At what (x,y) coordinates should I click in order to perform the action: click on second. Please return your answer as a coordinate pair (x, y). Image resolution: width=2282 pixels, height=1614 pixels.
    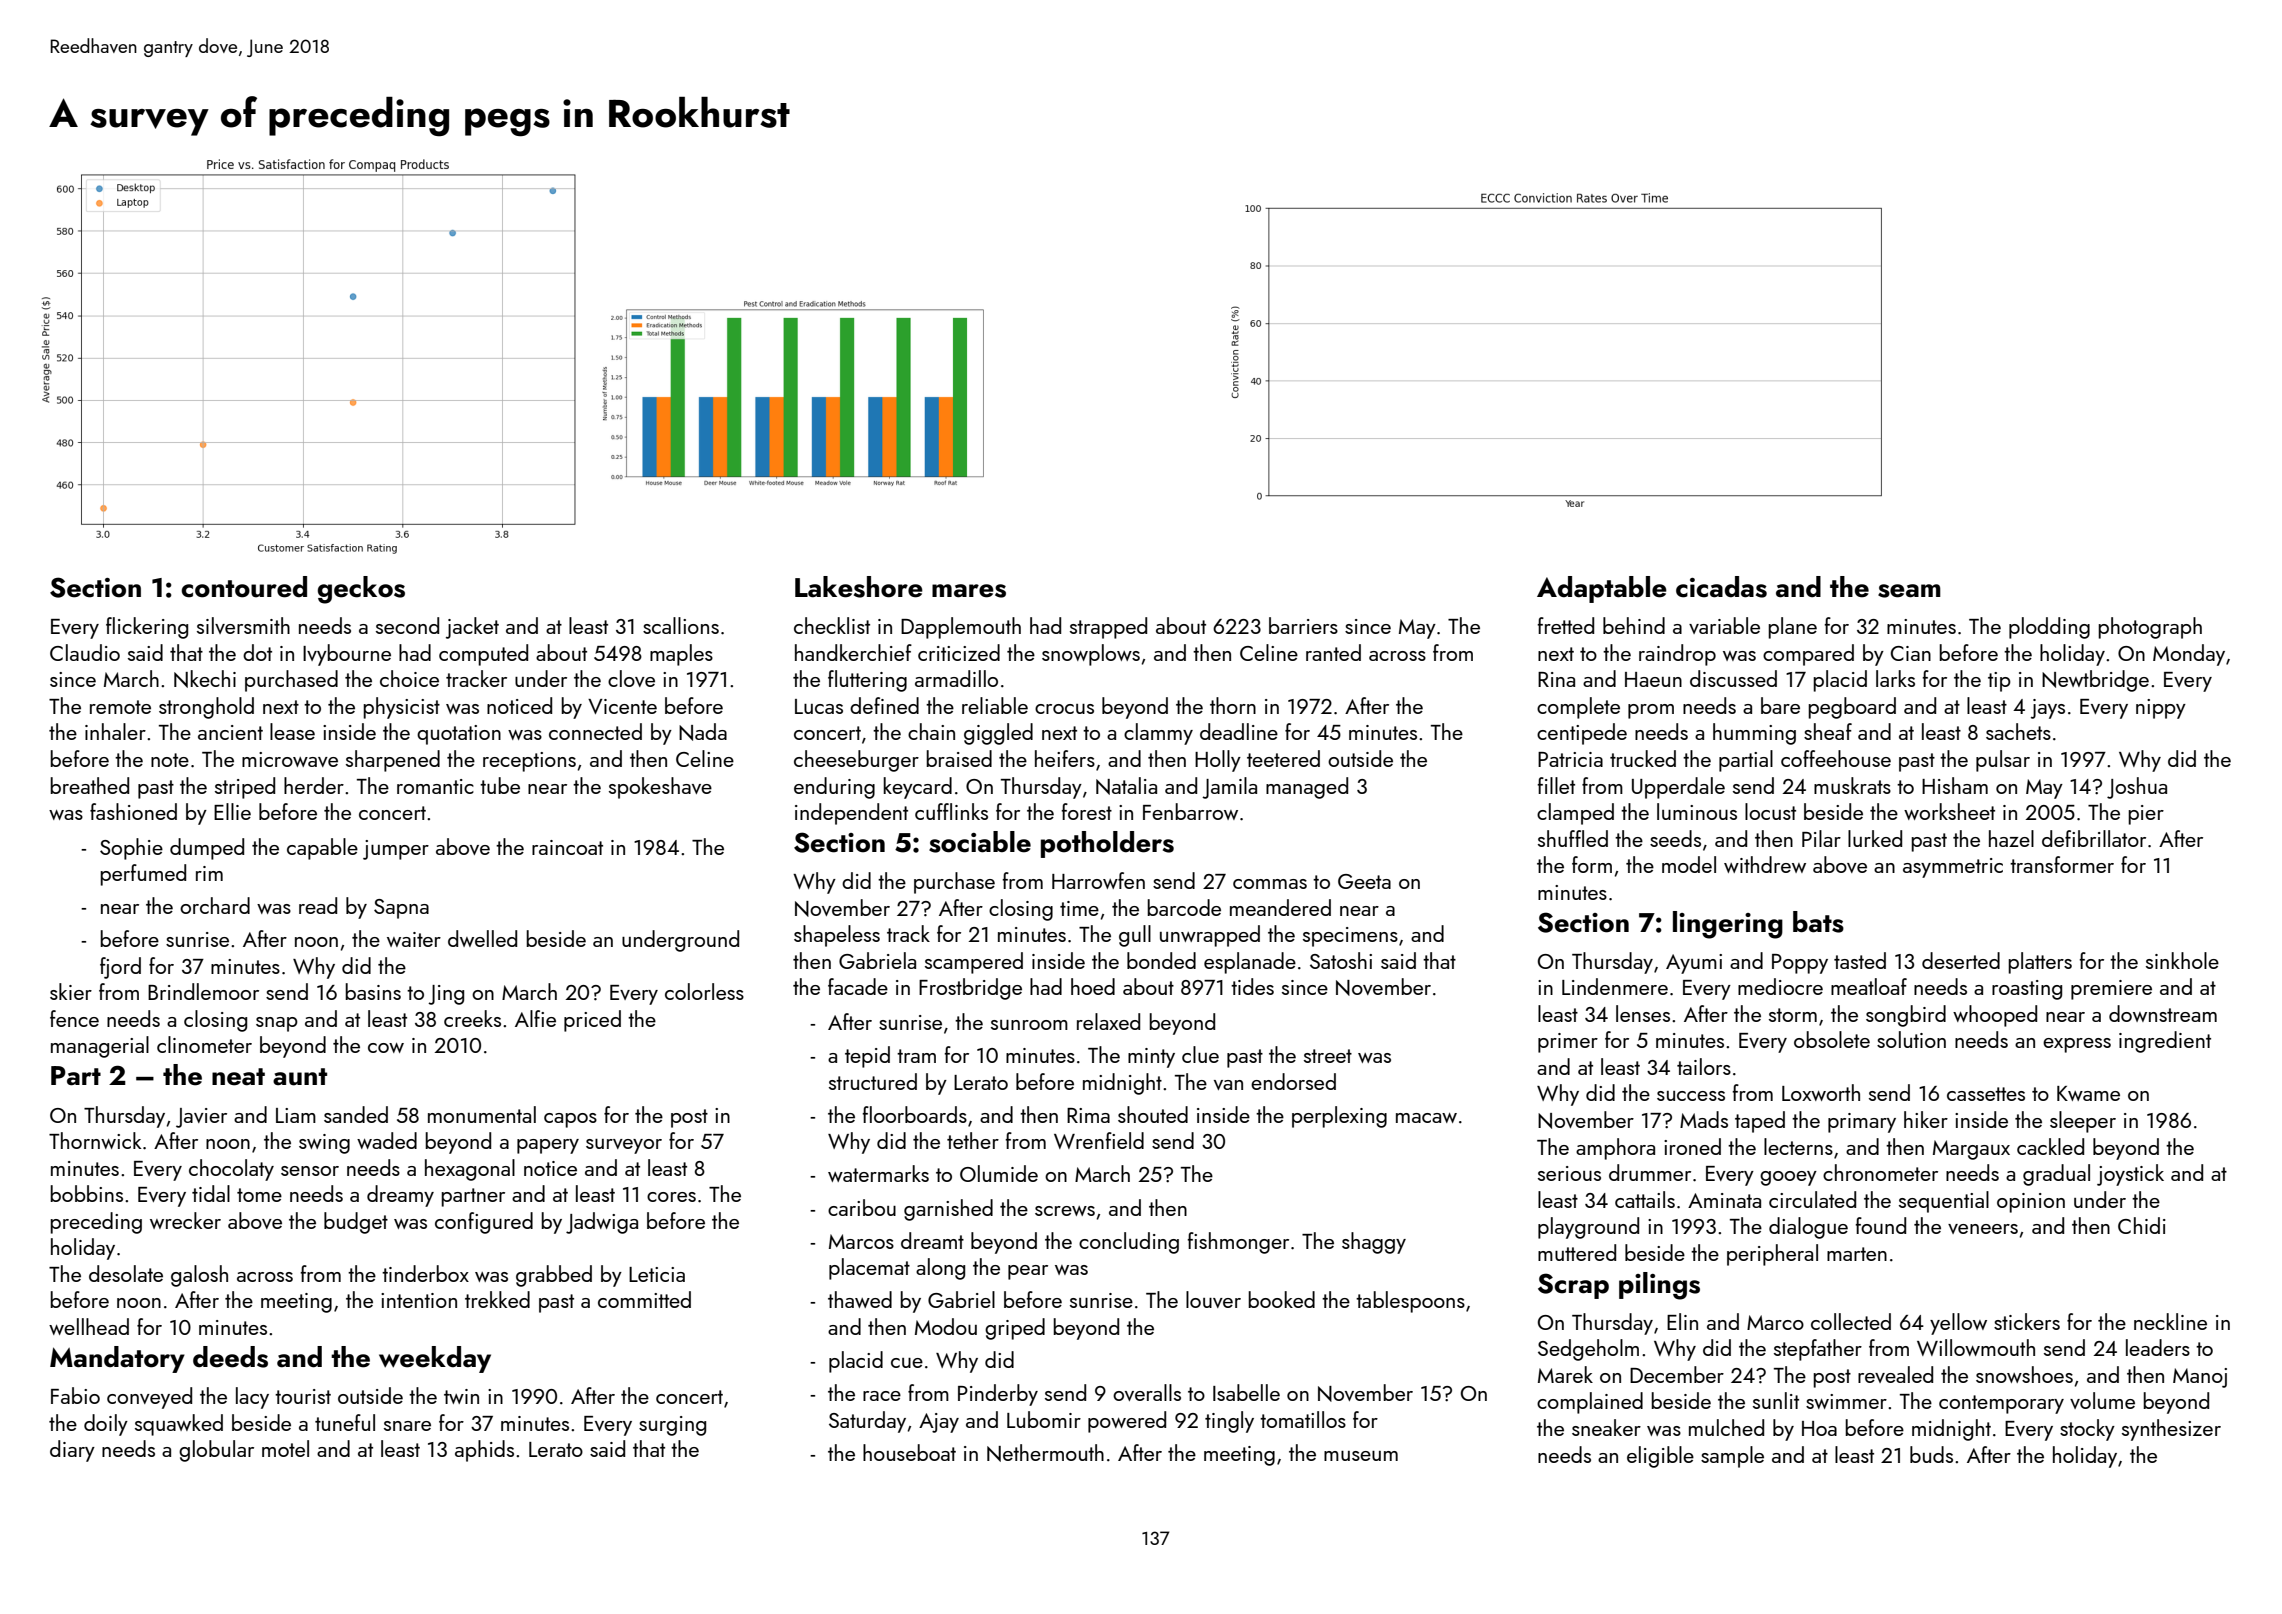
    Looking at the image, I should click on (407, 625).
